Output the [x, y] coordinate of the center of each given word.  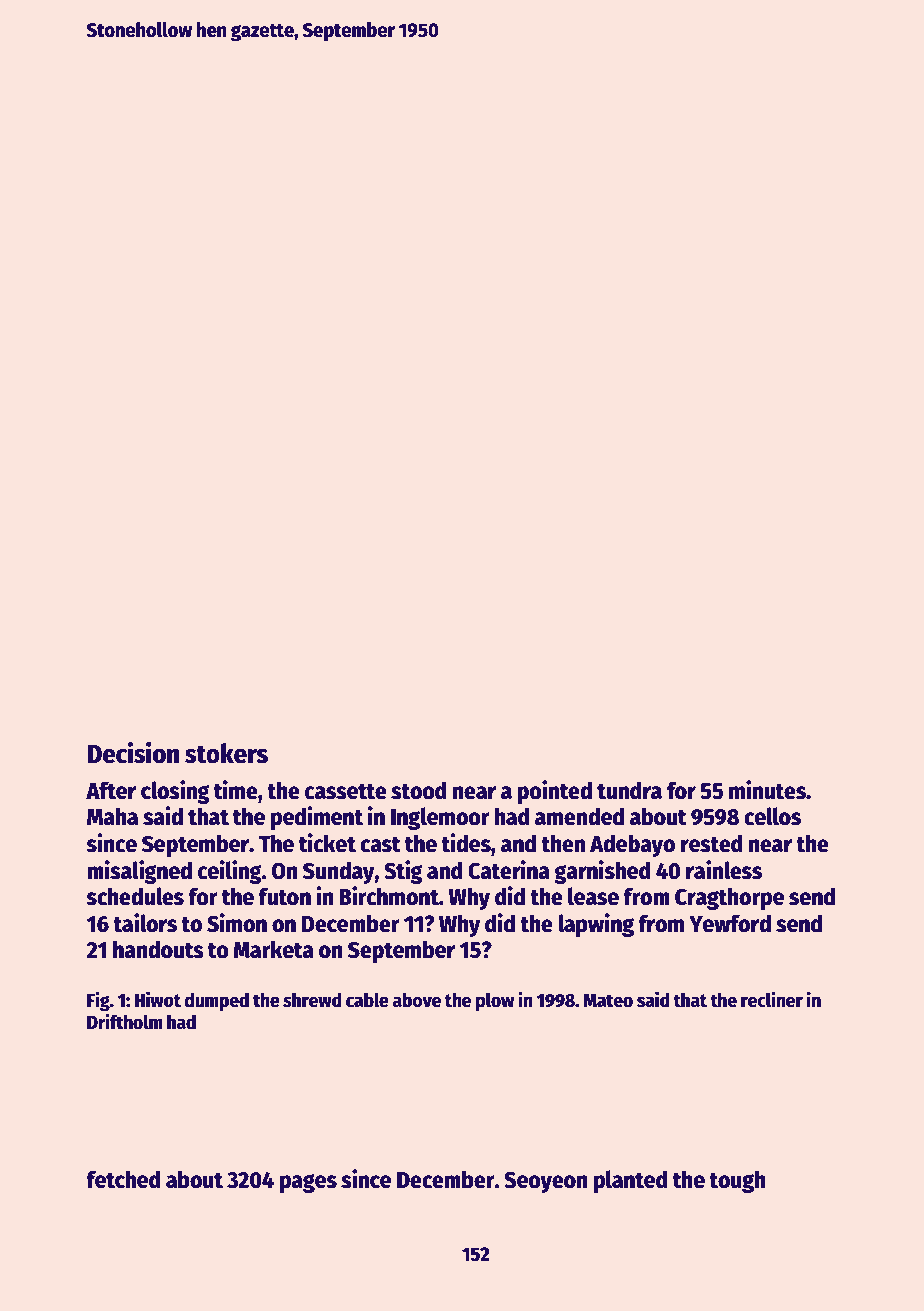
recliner [772, 999]
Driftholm [125, 1021]
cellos [772, 816]
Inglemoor [440, 818]
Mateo [608, 1000]
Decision [133, 753]
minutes [767, 790]
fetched [123, 1179]
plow [495, 1001]
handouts [158, 949]
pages [308, 1183]
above [417, 1000]
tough [737, 1181]
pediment [317, 818]
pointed [554, 792]
